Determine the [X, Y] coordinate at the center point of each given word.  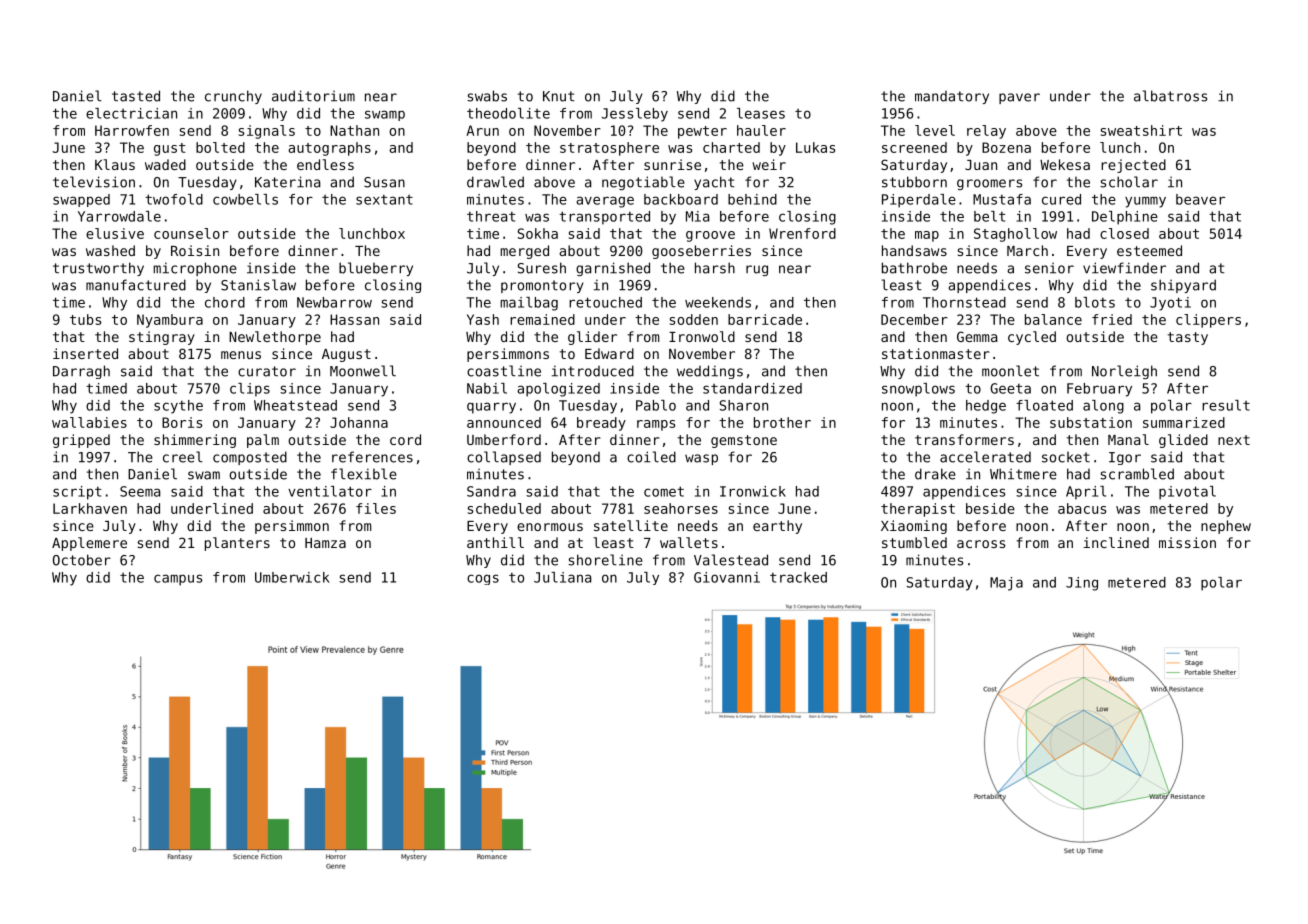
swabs [487, 96]
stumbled [914, 542]
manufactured [136, 285]
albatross [1170, 96]
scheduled [504, 508]
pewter [702, 132]
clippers [1208, 321]
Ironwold [702, 336]
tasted [136, 96]
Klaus [115, 164]
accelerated [985, 457]
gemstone [744, 441]
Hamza [325, 543]
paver [1019, 98]
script [77, 493]
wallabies [89, 422]
